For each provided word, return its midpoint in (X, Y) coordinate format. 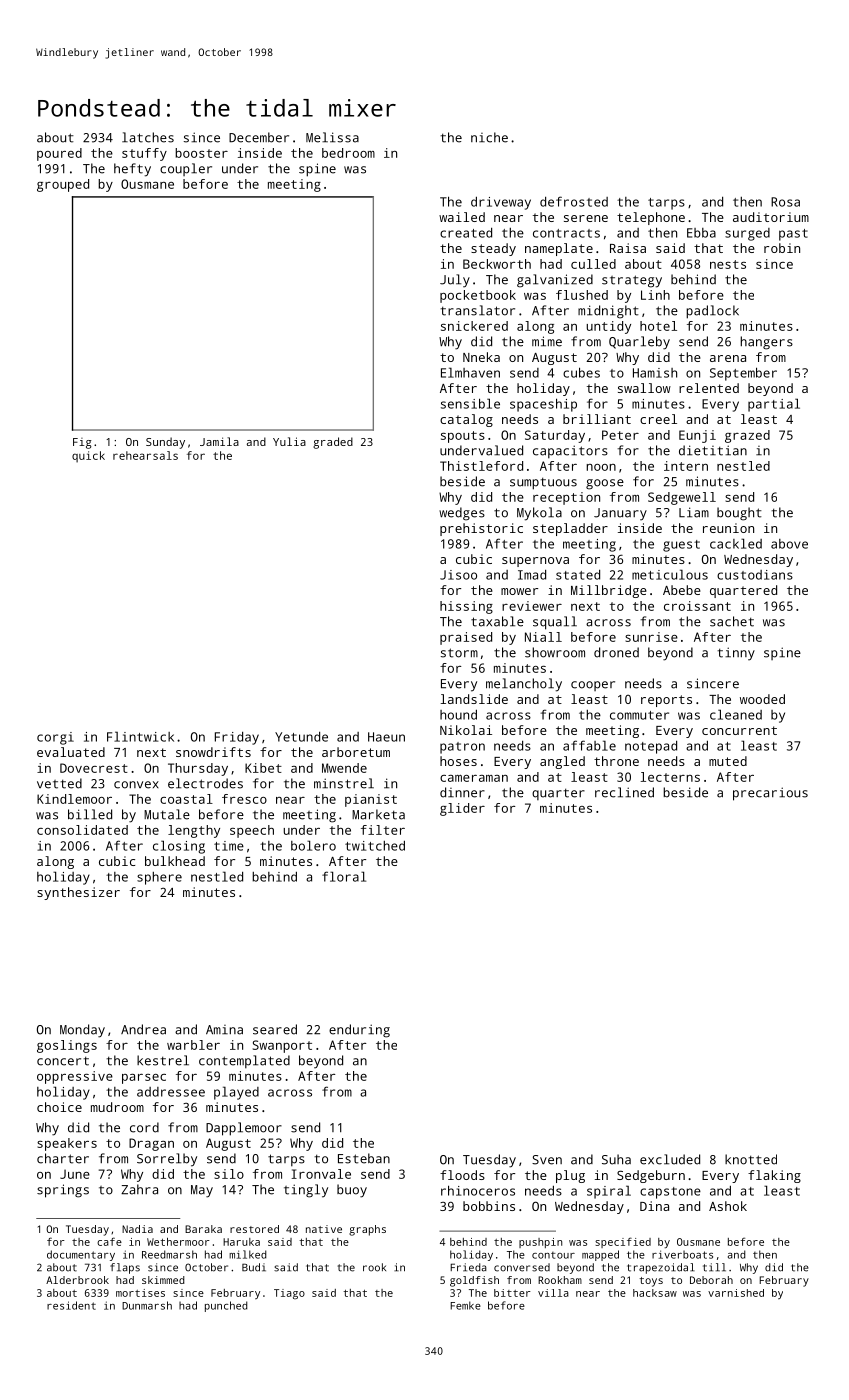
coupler (186, 169)
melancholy (524, 685)
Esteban (364, 1158)
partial (774, 405)
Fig (82, 443)
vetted (59, 783)
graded (333, 443)
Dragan (151, 1144)
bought (739, 514)
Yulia (289, 441)
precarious (770, 794)
